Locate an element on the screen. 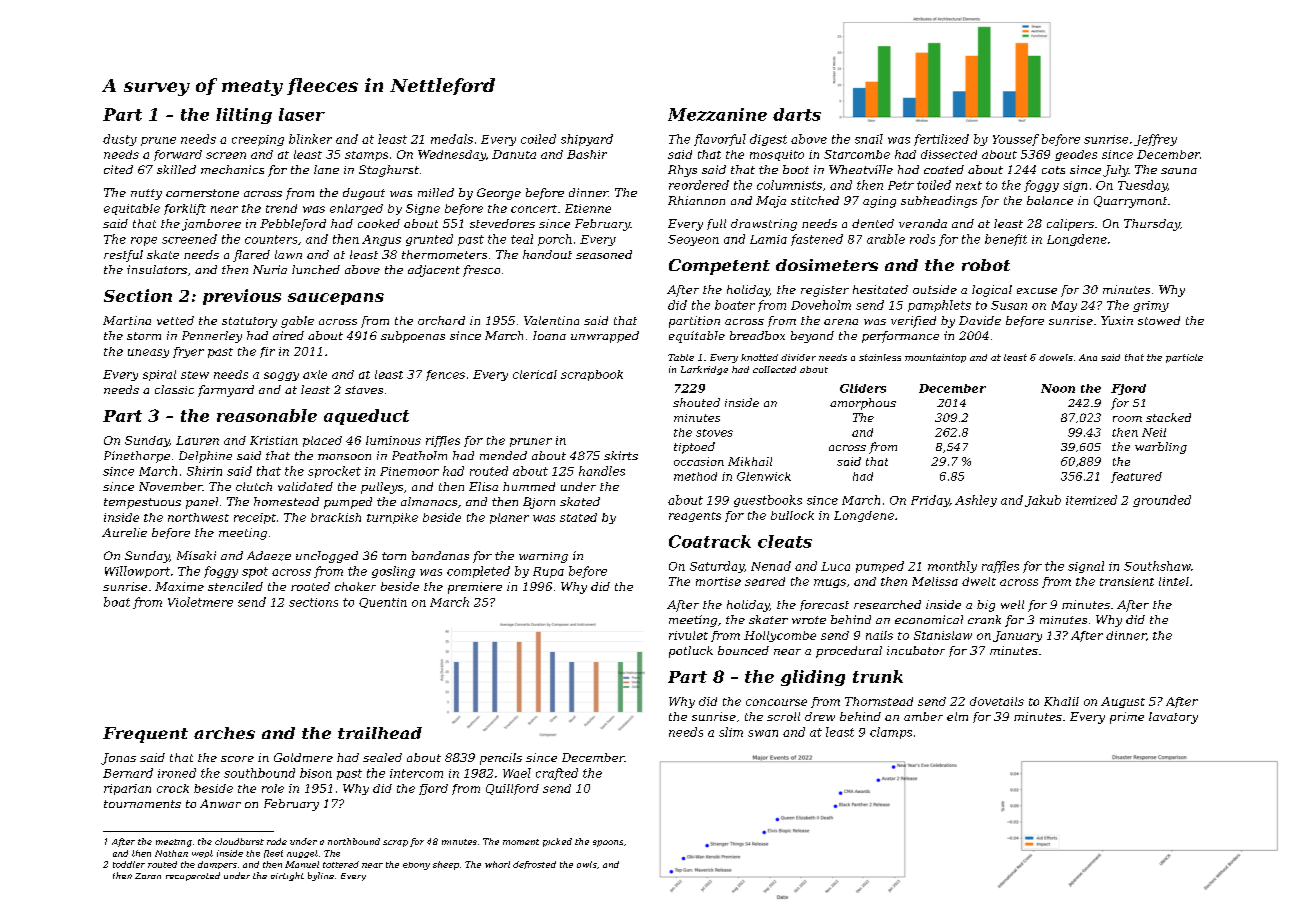  coated is located at coordinates (944, 169).
